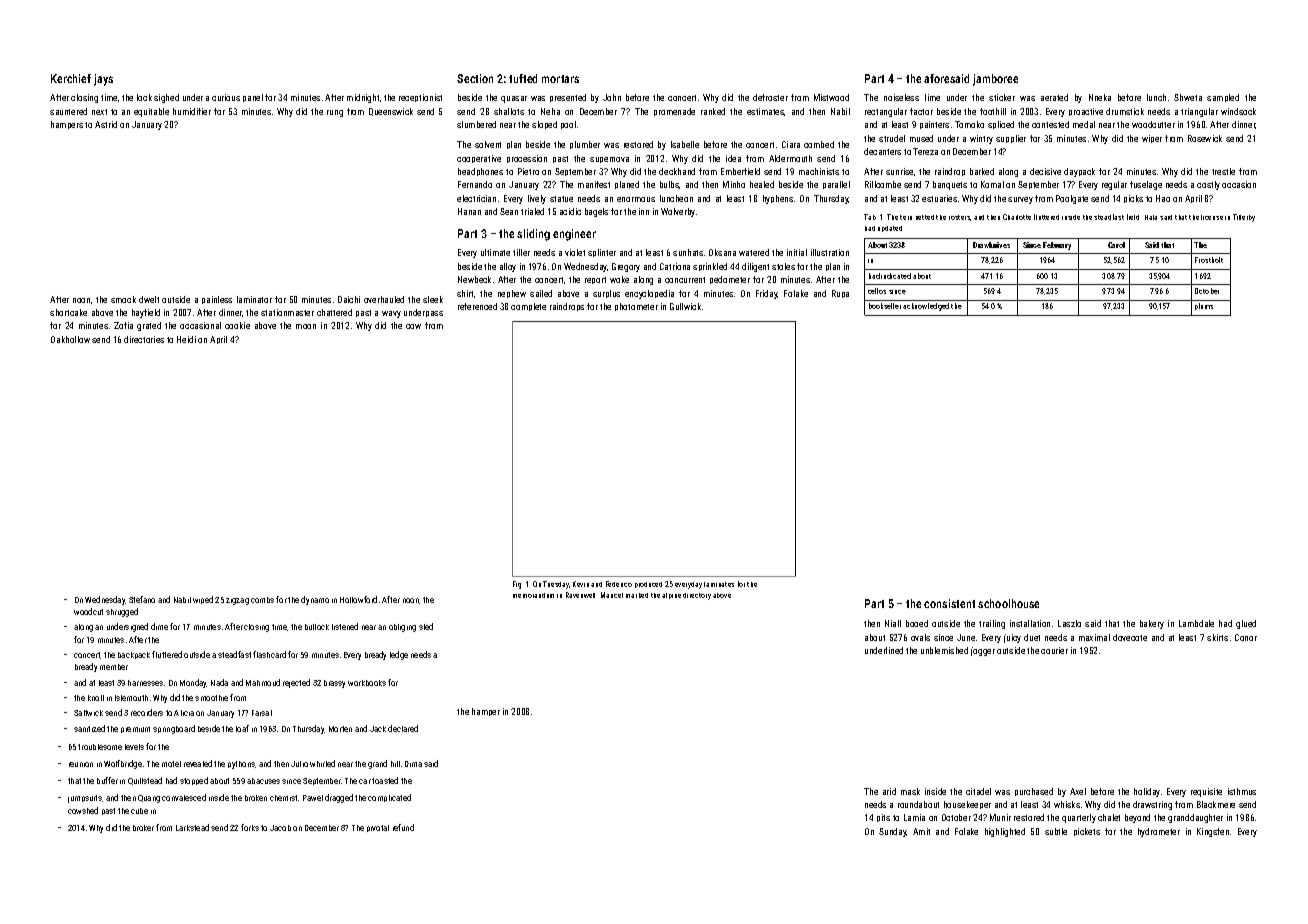 Image resolution: width=1308 pixels, height=924 pixels. Describe the element at coordinates (280, 828) in the screenshot. I see `Jacob` at that location.
